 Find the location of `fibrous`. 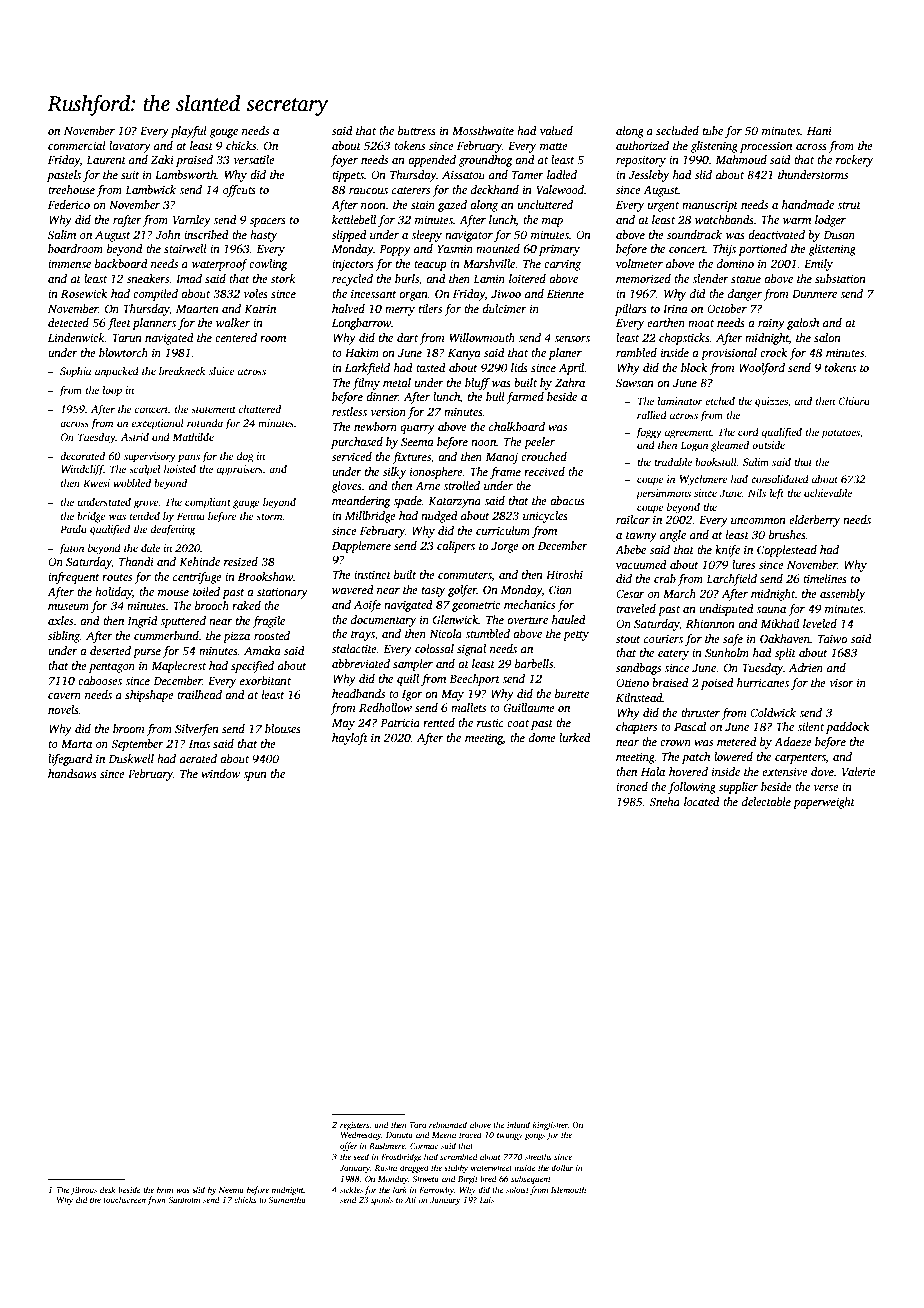

fibrous is located at coordinates (84, 1190).
